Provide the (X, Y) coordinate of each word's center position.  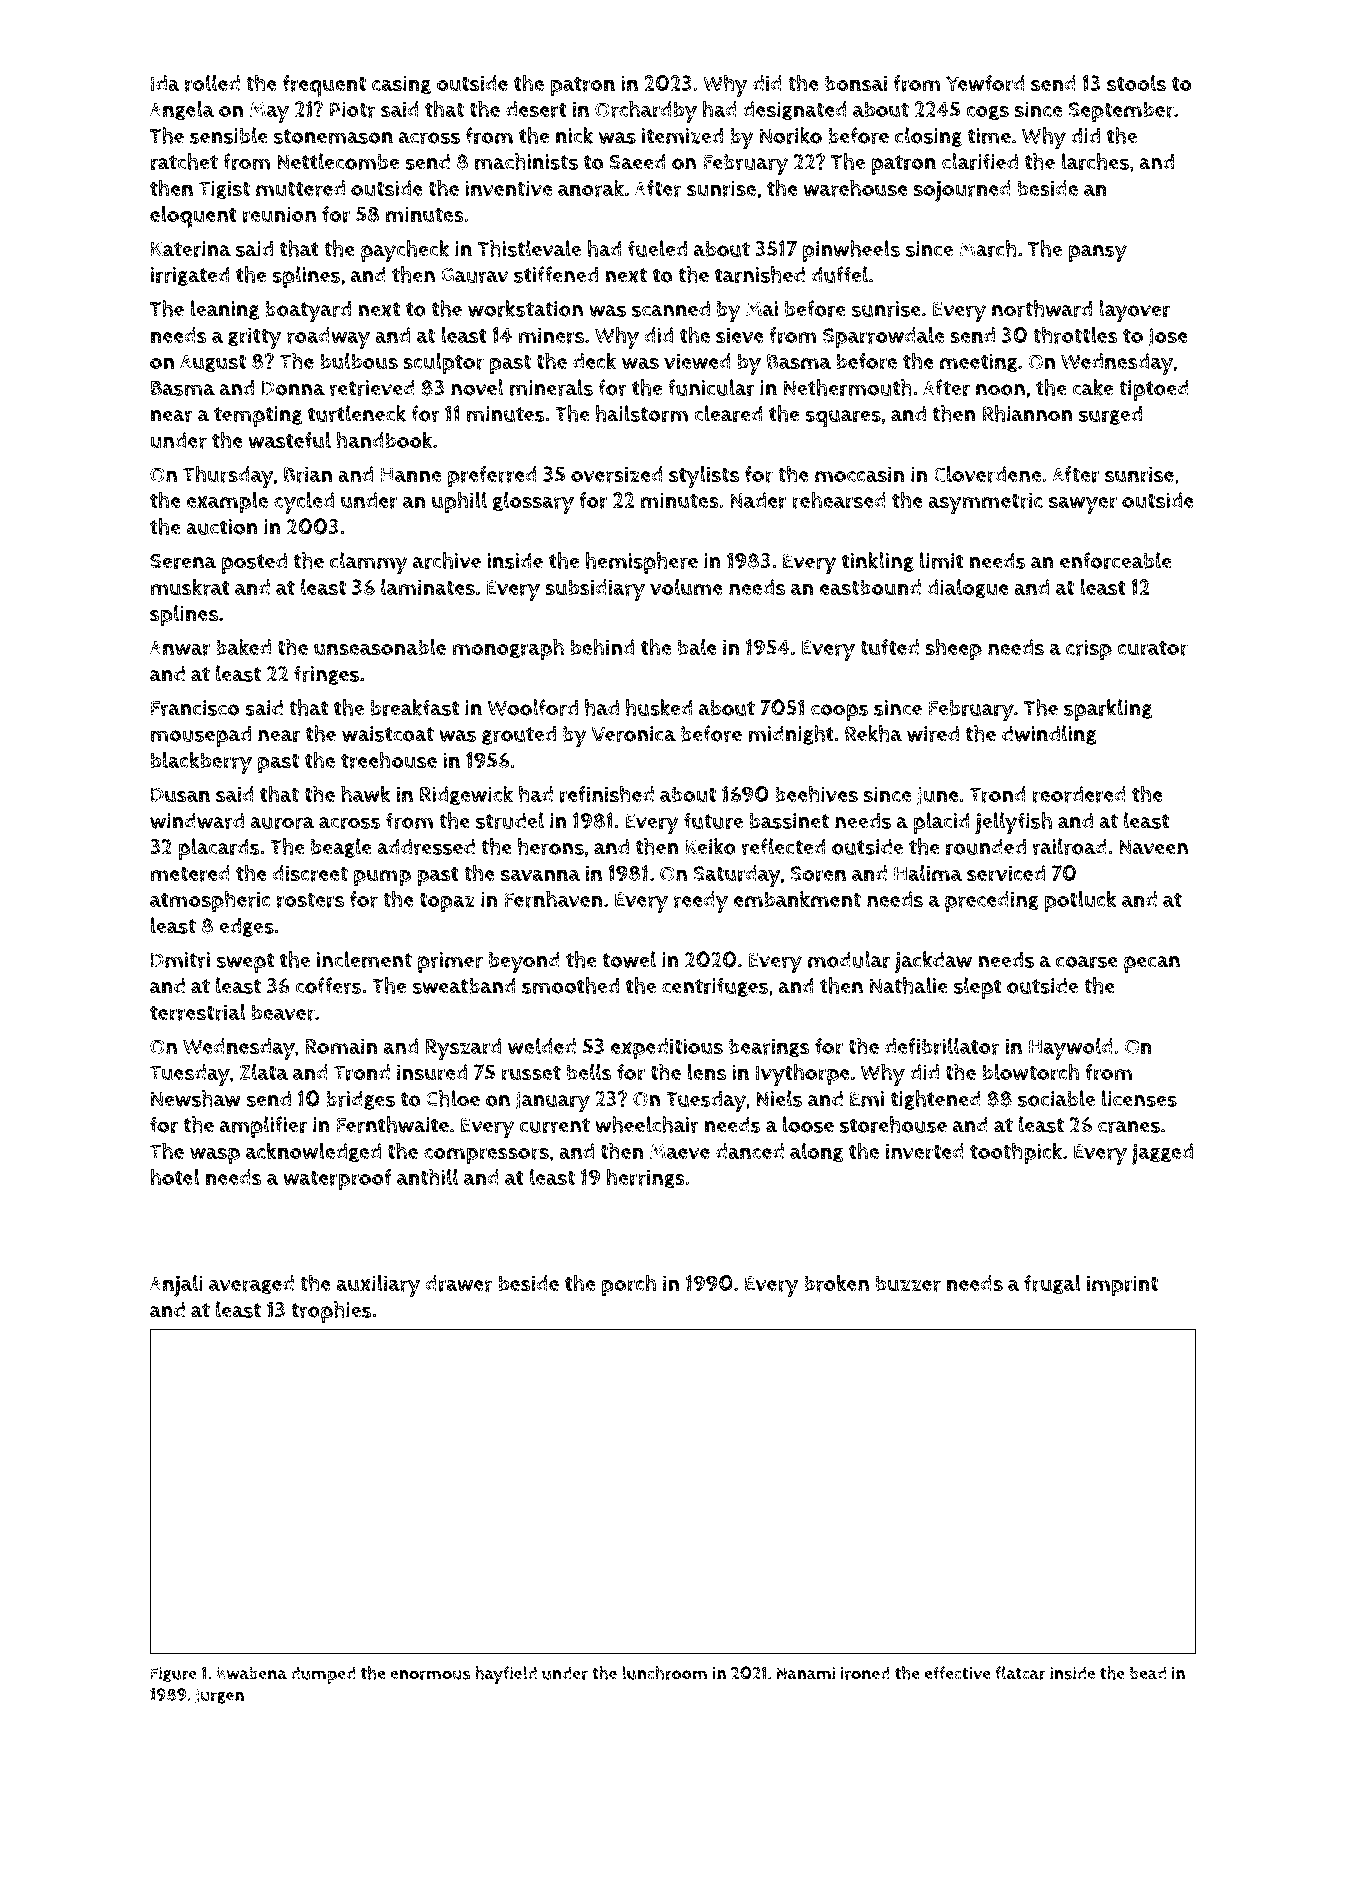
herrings (645, 1178)
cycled (304, 503)
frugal (1052, 1285)
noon (1000, 390)
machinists (526, 161)
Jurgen (219, 1696)
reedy (701, 902)
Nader (758, 500)
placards (219, 849)
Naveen (1153, 847)
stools (1136, 83)
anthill (427, 1177)
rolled (212, 83)
